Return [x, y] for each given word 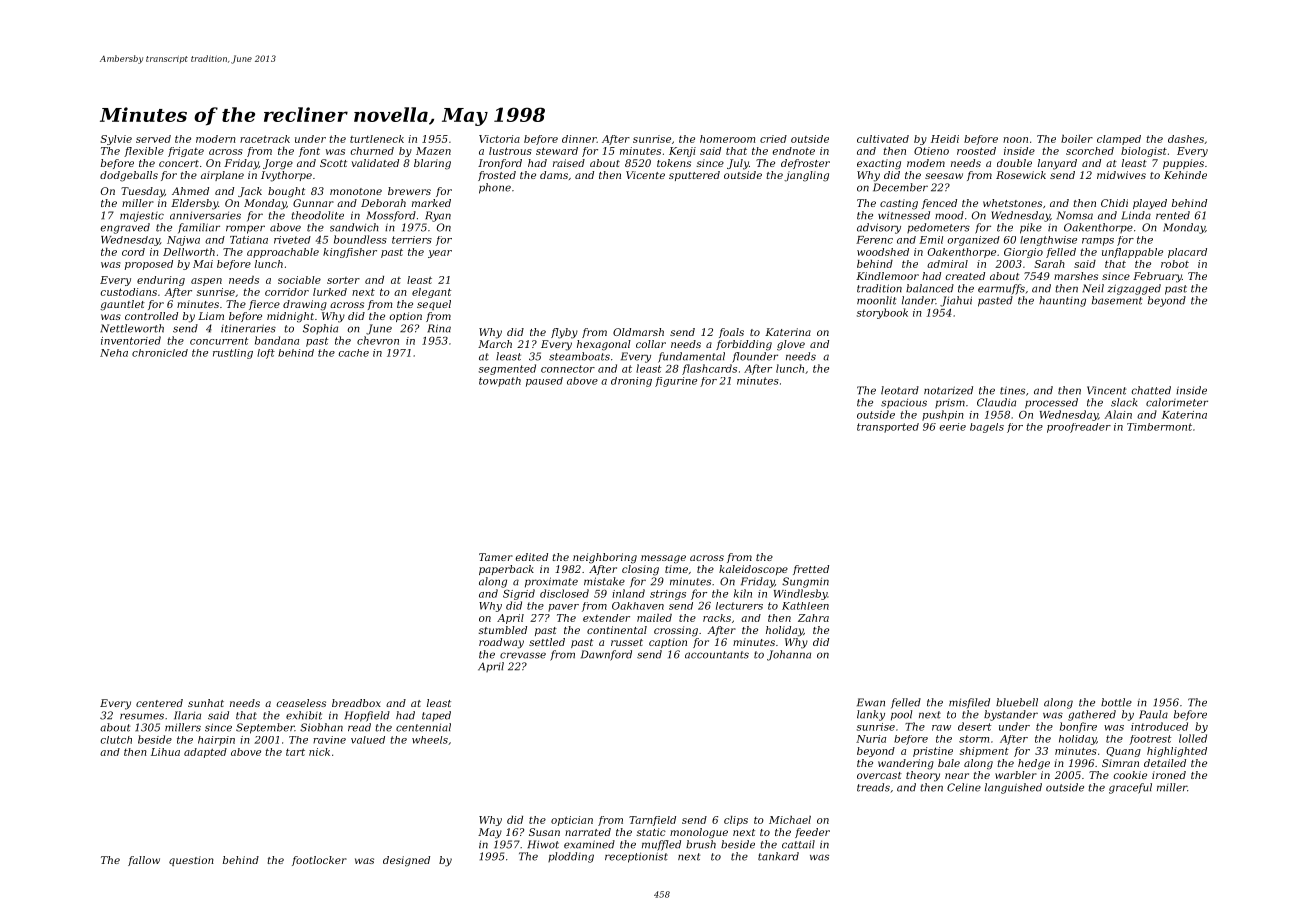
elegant [431, 293]
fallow [144, 861]
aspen [206, 282]
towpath [500, 382]
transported [888, 428]
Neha [114, 353]
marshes [1076, 276]
